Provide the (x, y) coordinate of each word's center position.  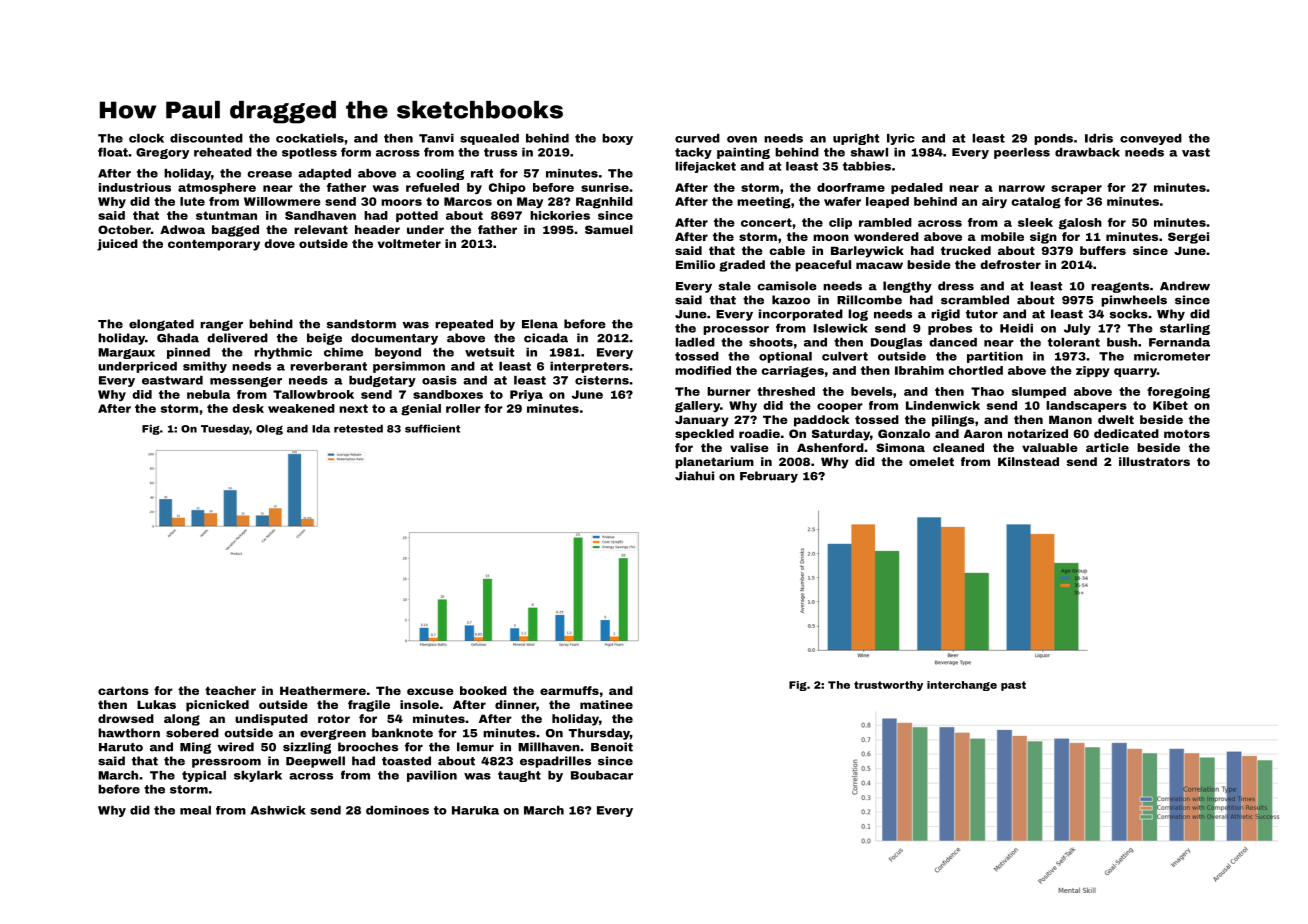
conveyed (1151, 139)
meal (195, 810)
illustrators (1154, 461)
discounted (206, 138)
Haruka (475, 810)
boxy (617, 139)
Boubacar (602, 775)
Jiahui (694, 476)
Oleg (269, 429)
